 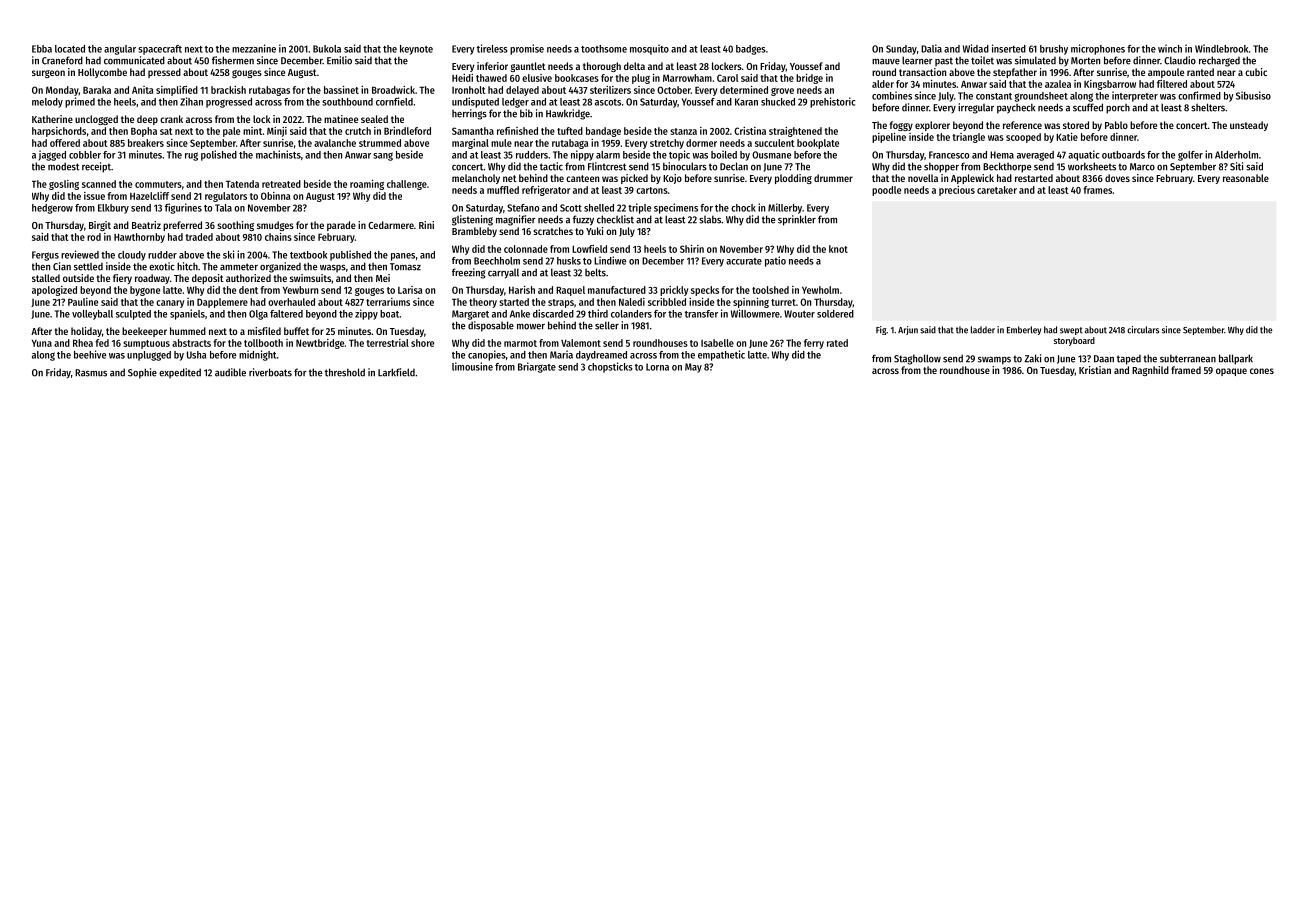 I want to click on Ebba, so click(x=42, y=49).
